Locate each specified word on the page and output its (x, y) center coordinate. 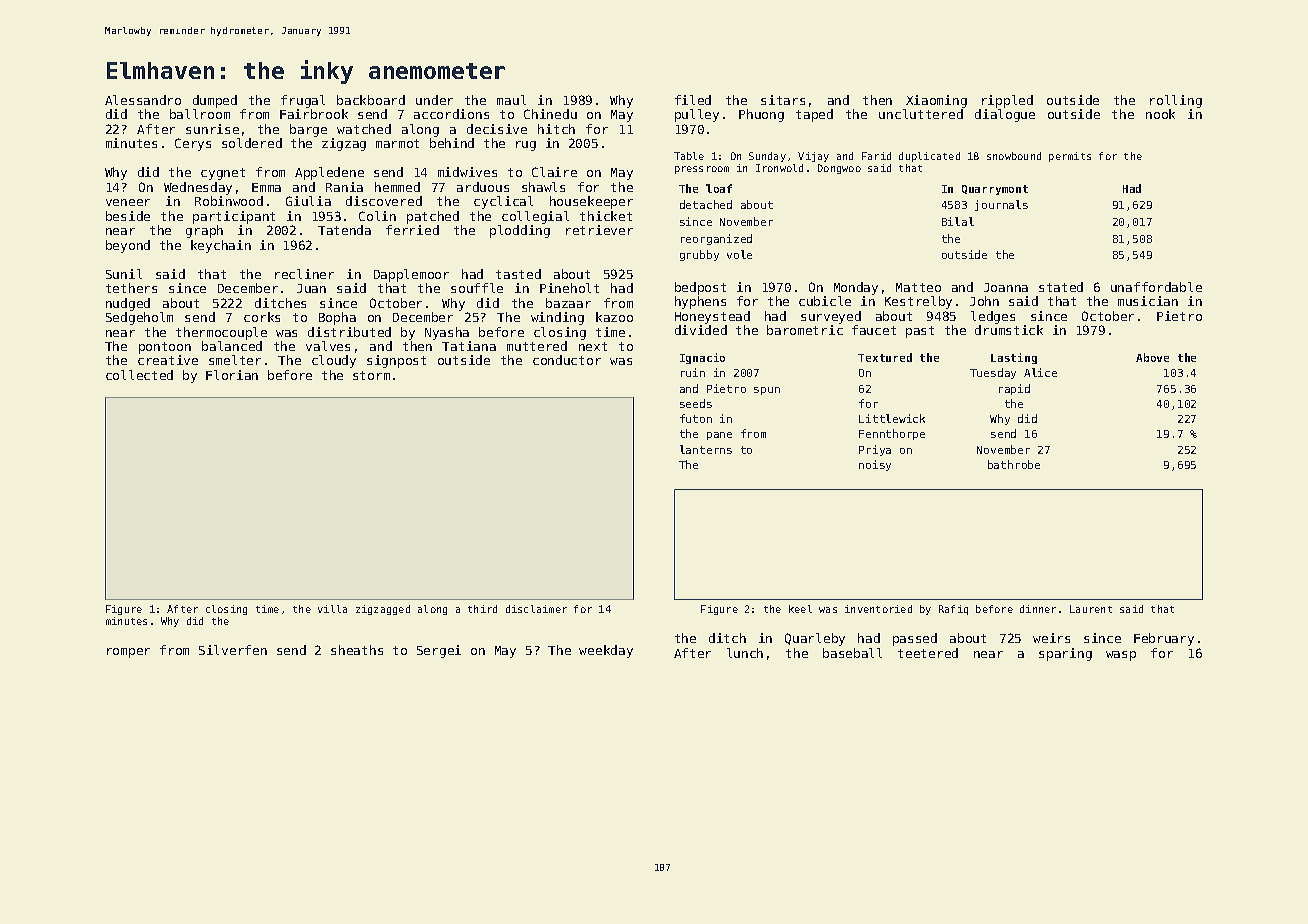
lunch (745, 653)
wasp (1121, 656)
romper (128, 653)
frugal (303, 101)
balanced (232, 346)
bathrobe (1014, 464)
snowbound (1014, 156)
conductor (567, 360)
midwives (467, 172)
